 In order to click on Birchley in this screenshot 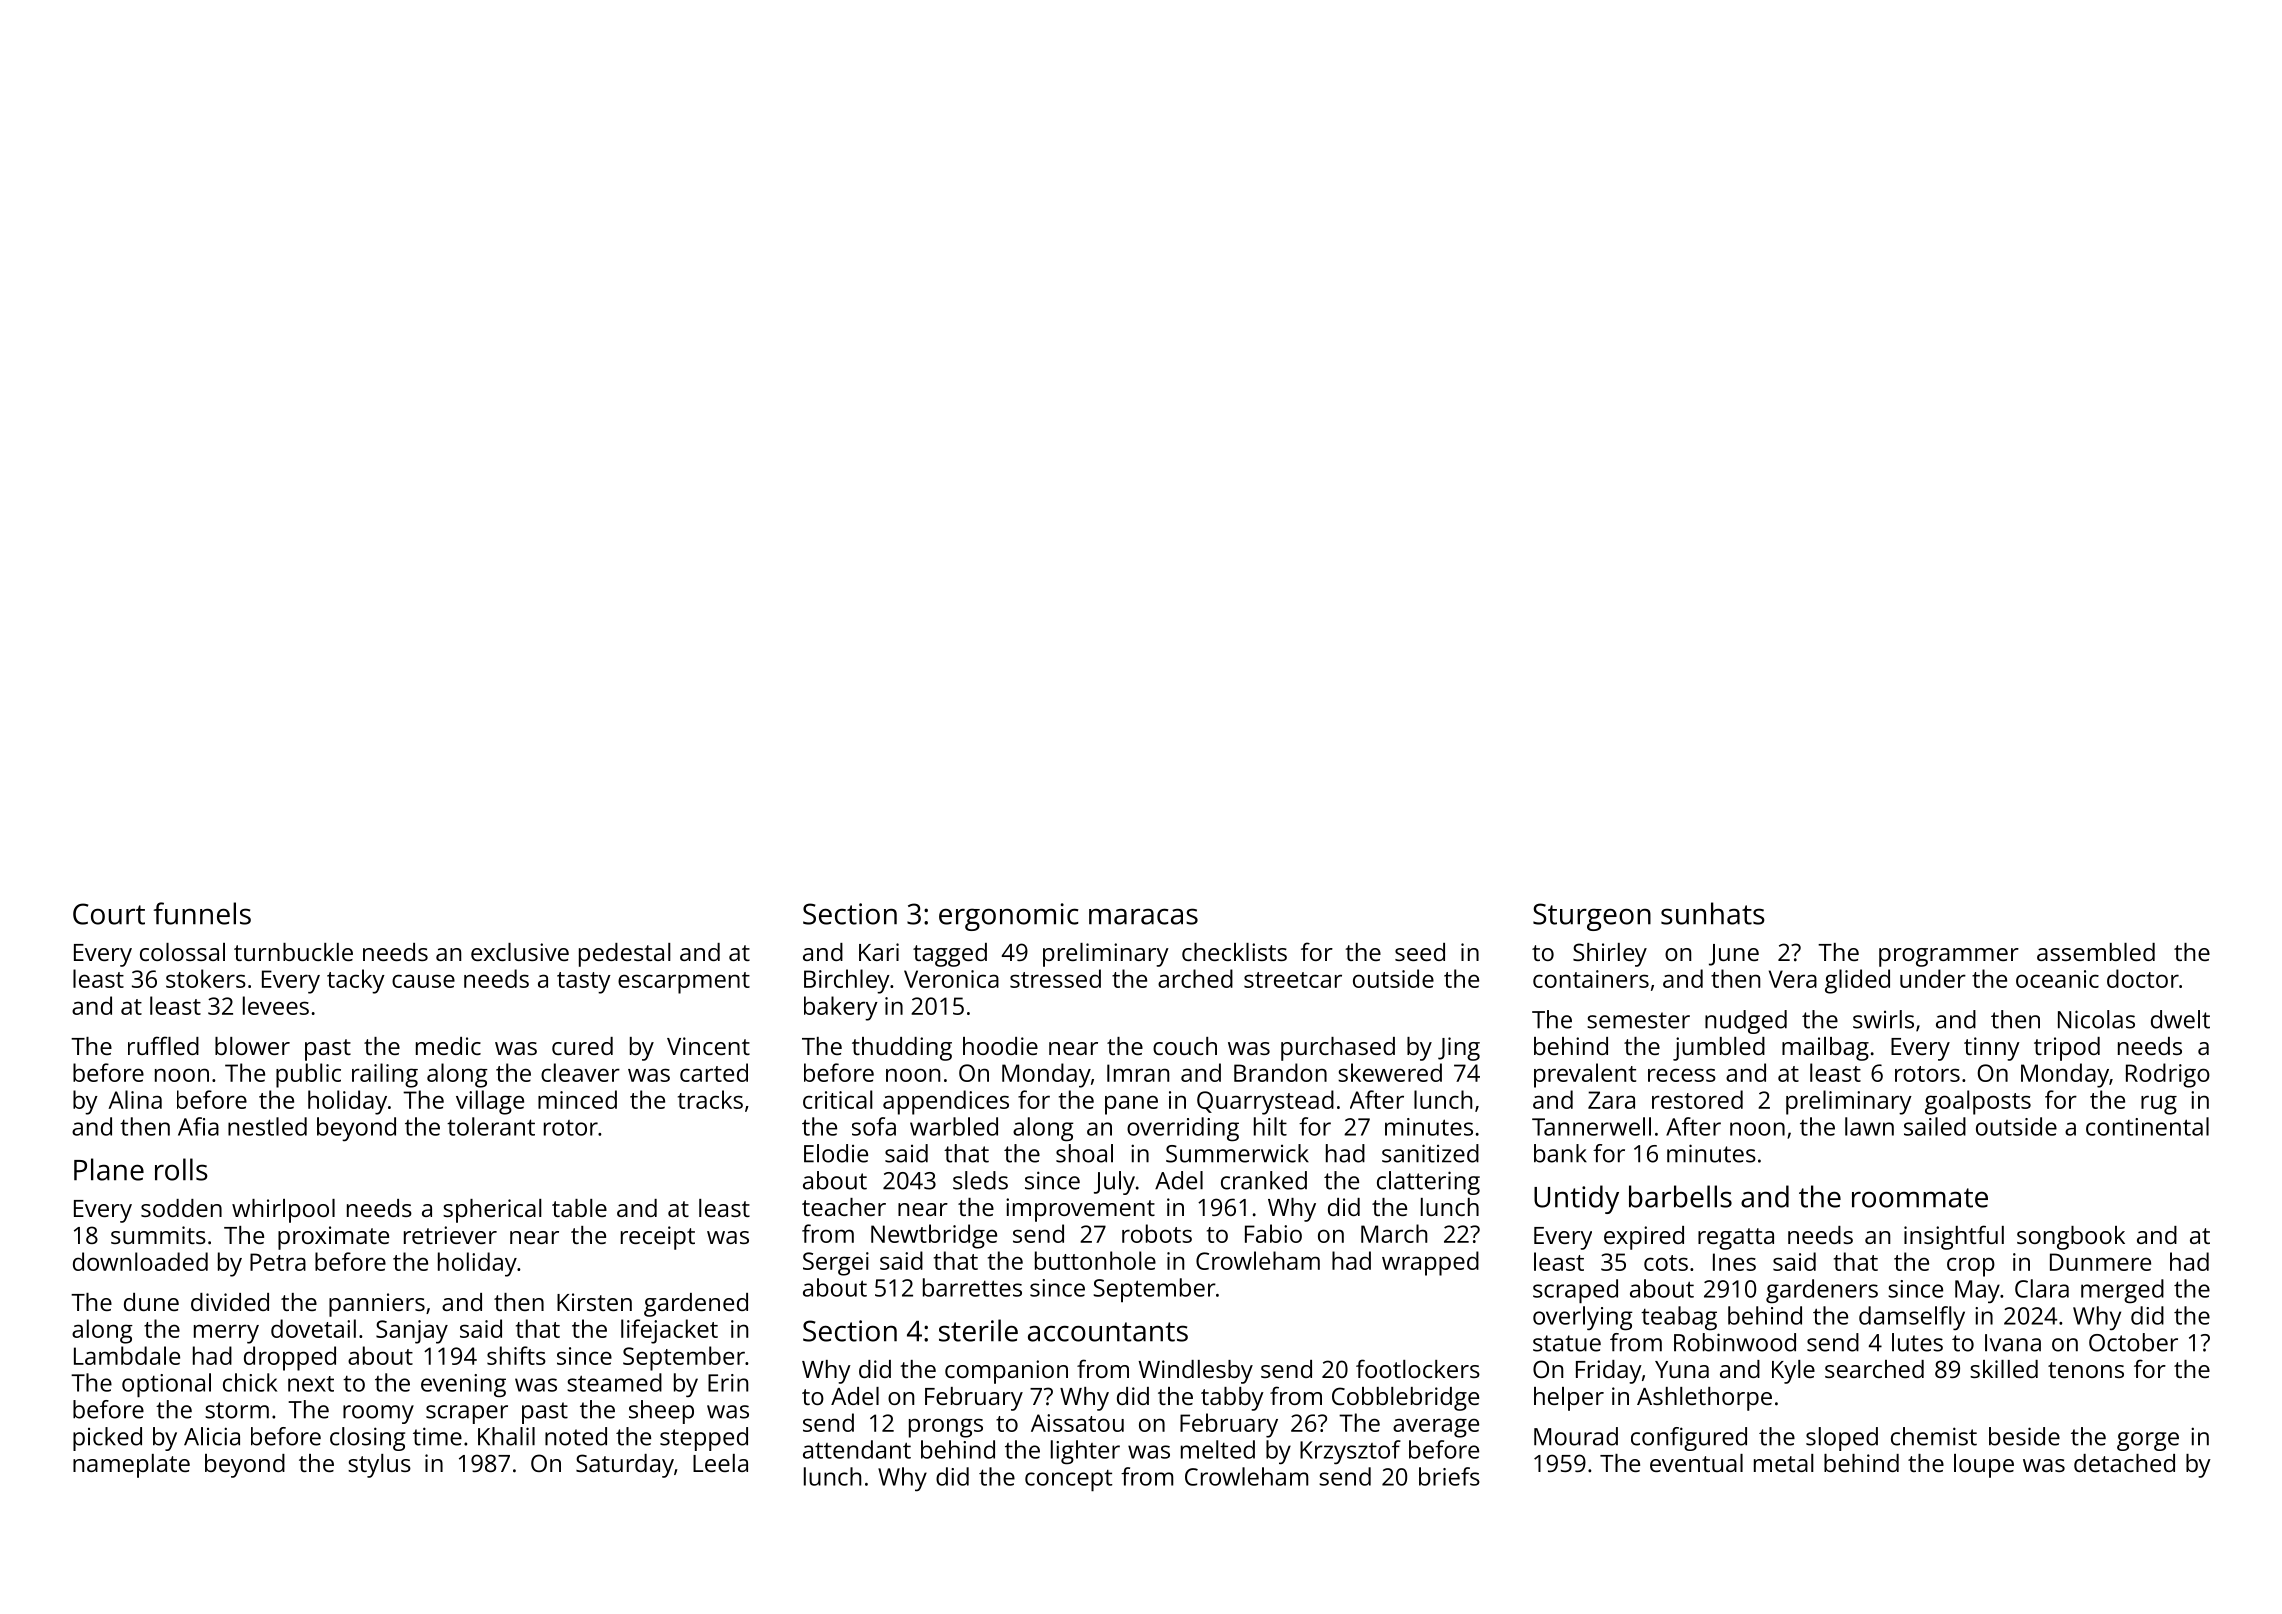, I will do `click(847, 981)`.
